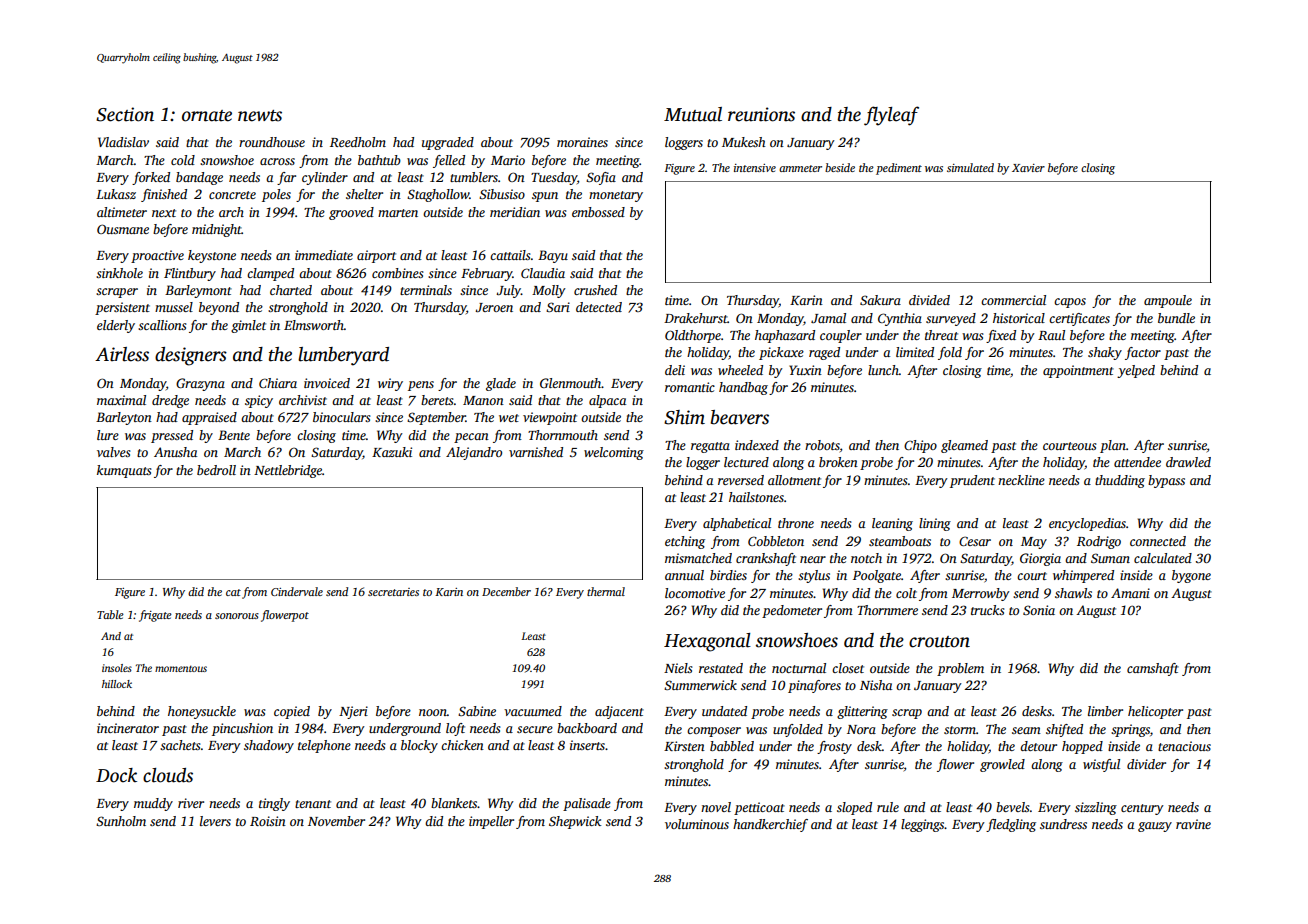 This image has width=1308, height=924. Describe the element at coordinates (1019, 318) in the image. I see `historical` at that location.
